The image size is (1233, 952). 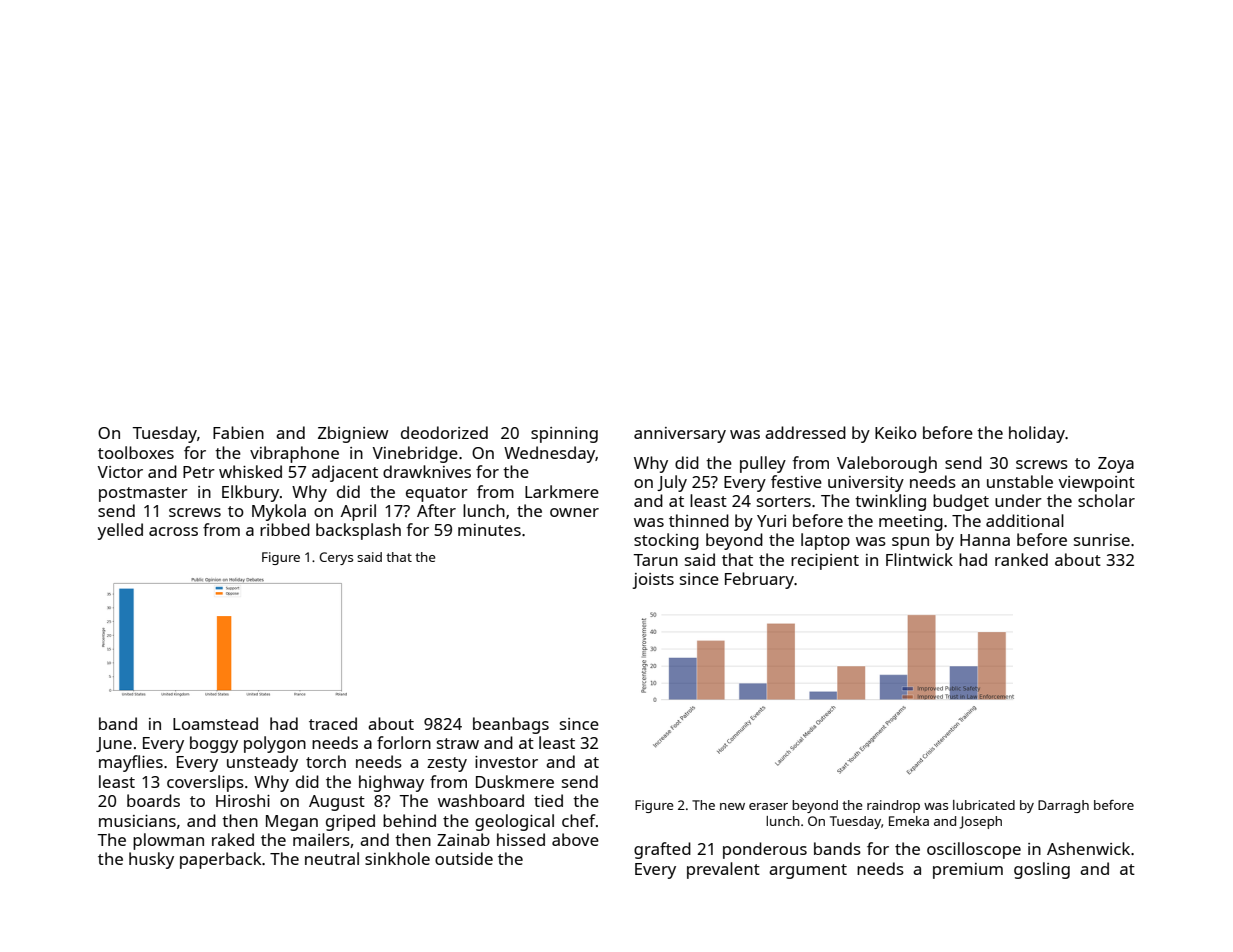 What do you see at coordinates (653, 581) in the image?
I see `joists` at bounding box center [653, 581].
